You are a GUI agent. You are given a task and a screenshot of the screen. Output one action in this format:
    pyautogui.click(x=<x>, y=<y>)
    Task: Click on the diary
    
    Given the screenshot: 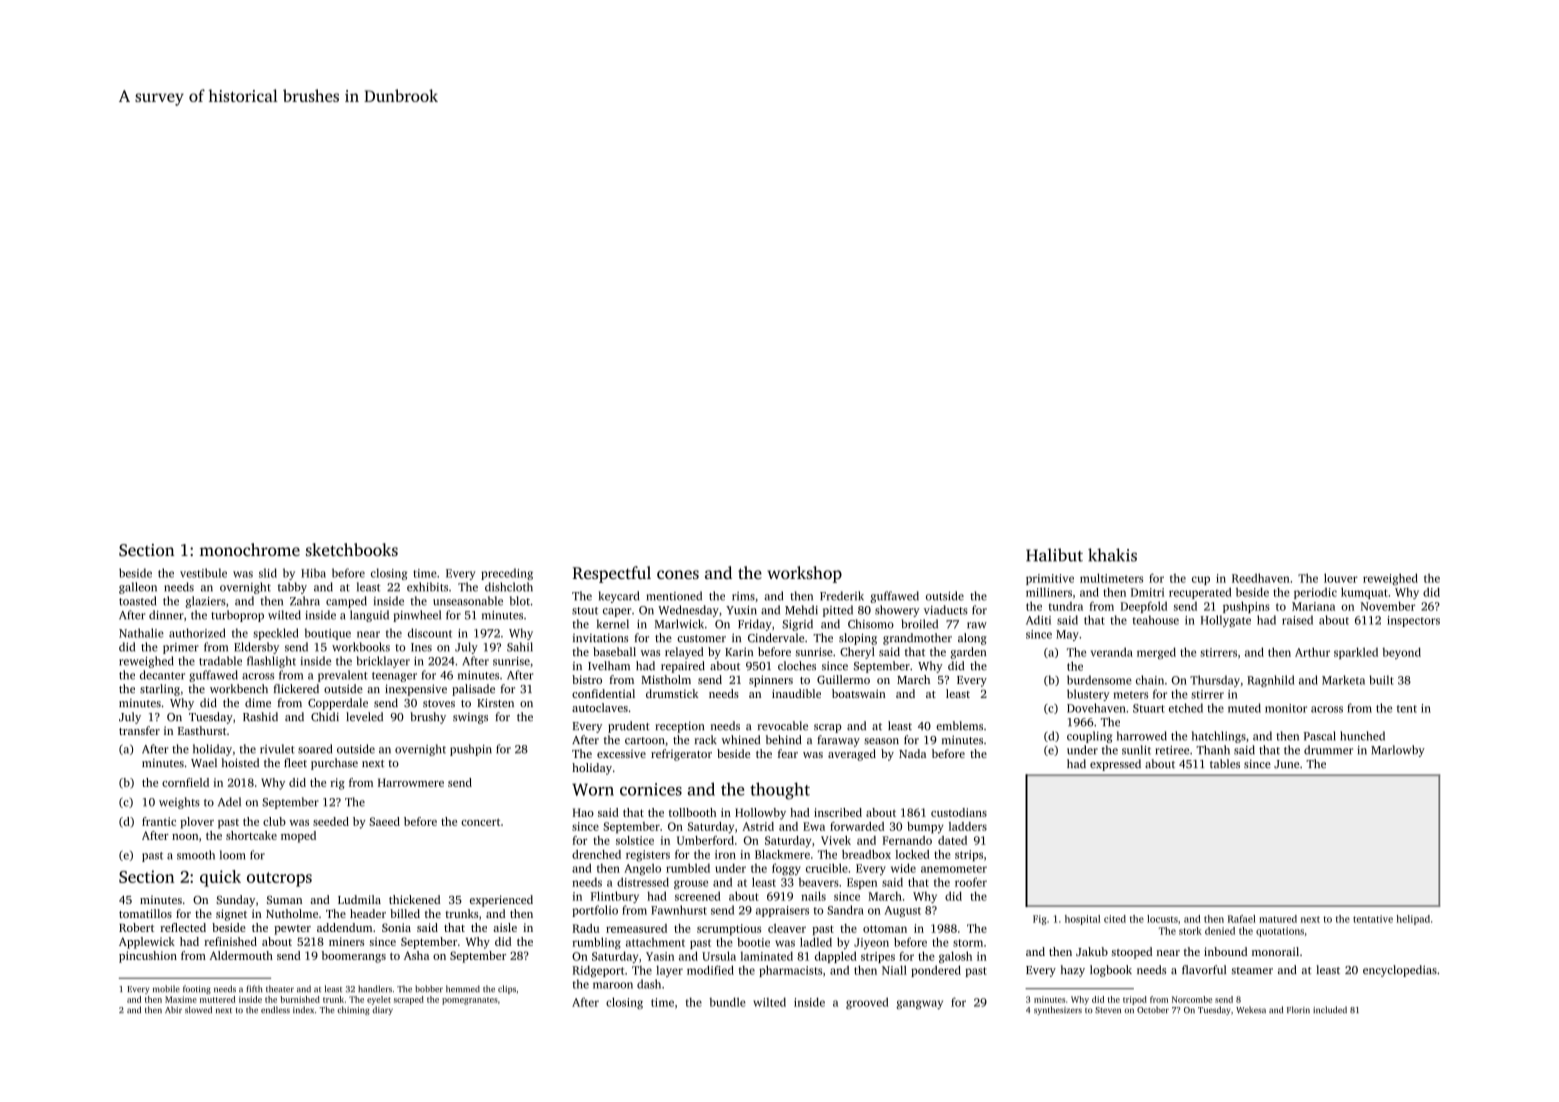 What is the action you would take?
    pyautogui.click(x=382, y=1010)
